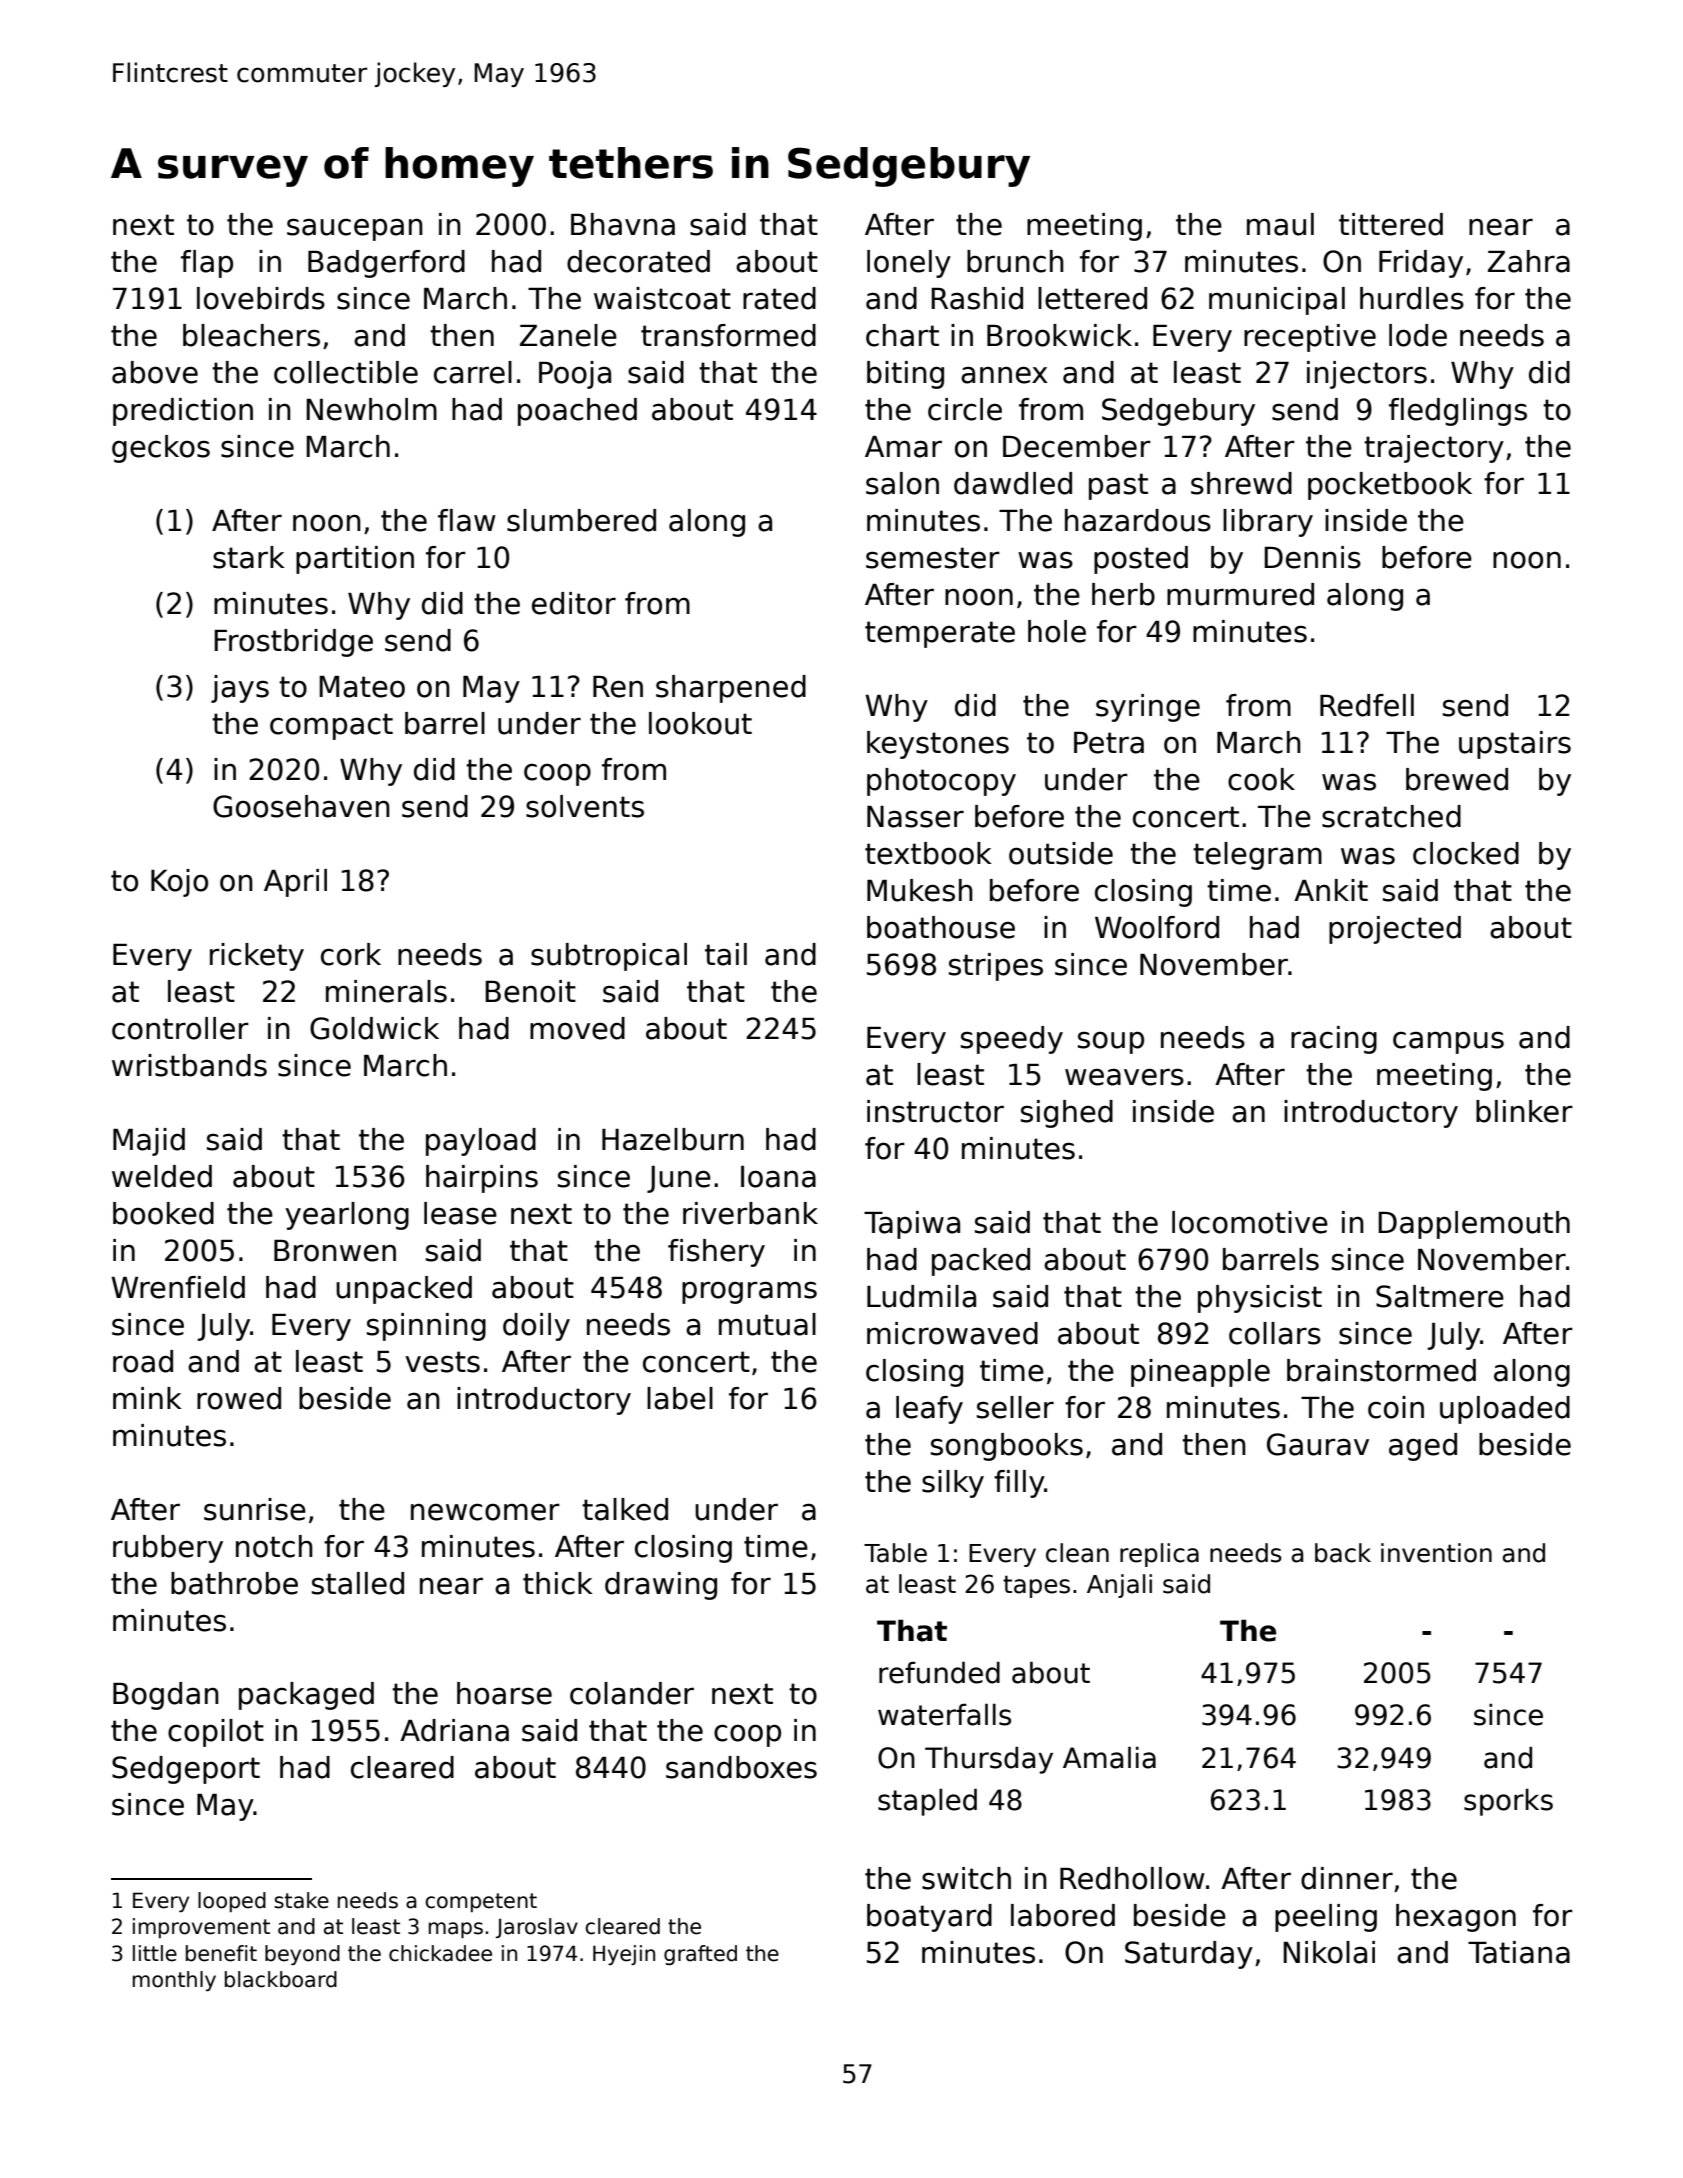 This screenshot has height=2178, width=1683. Describe the element at coordinates (939, 1672) in the screenshot. I see `refunded` at that location.
